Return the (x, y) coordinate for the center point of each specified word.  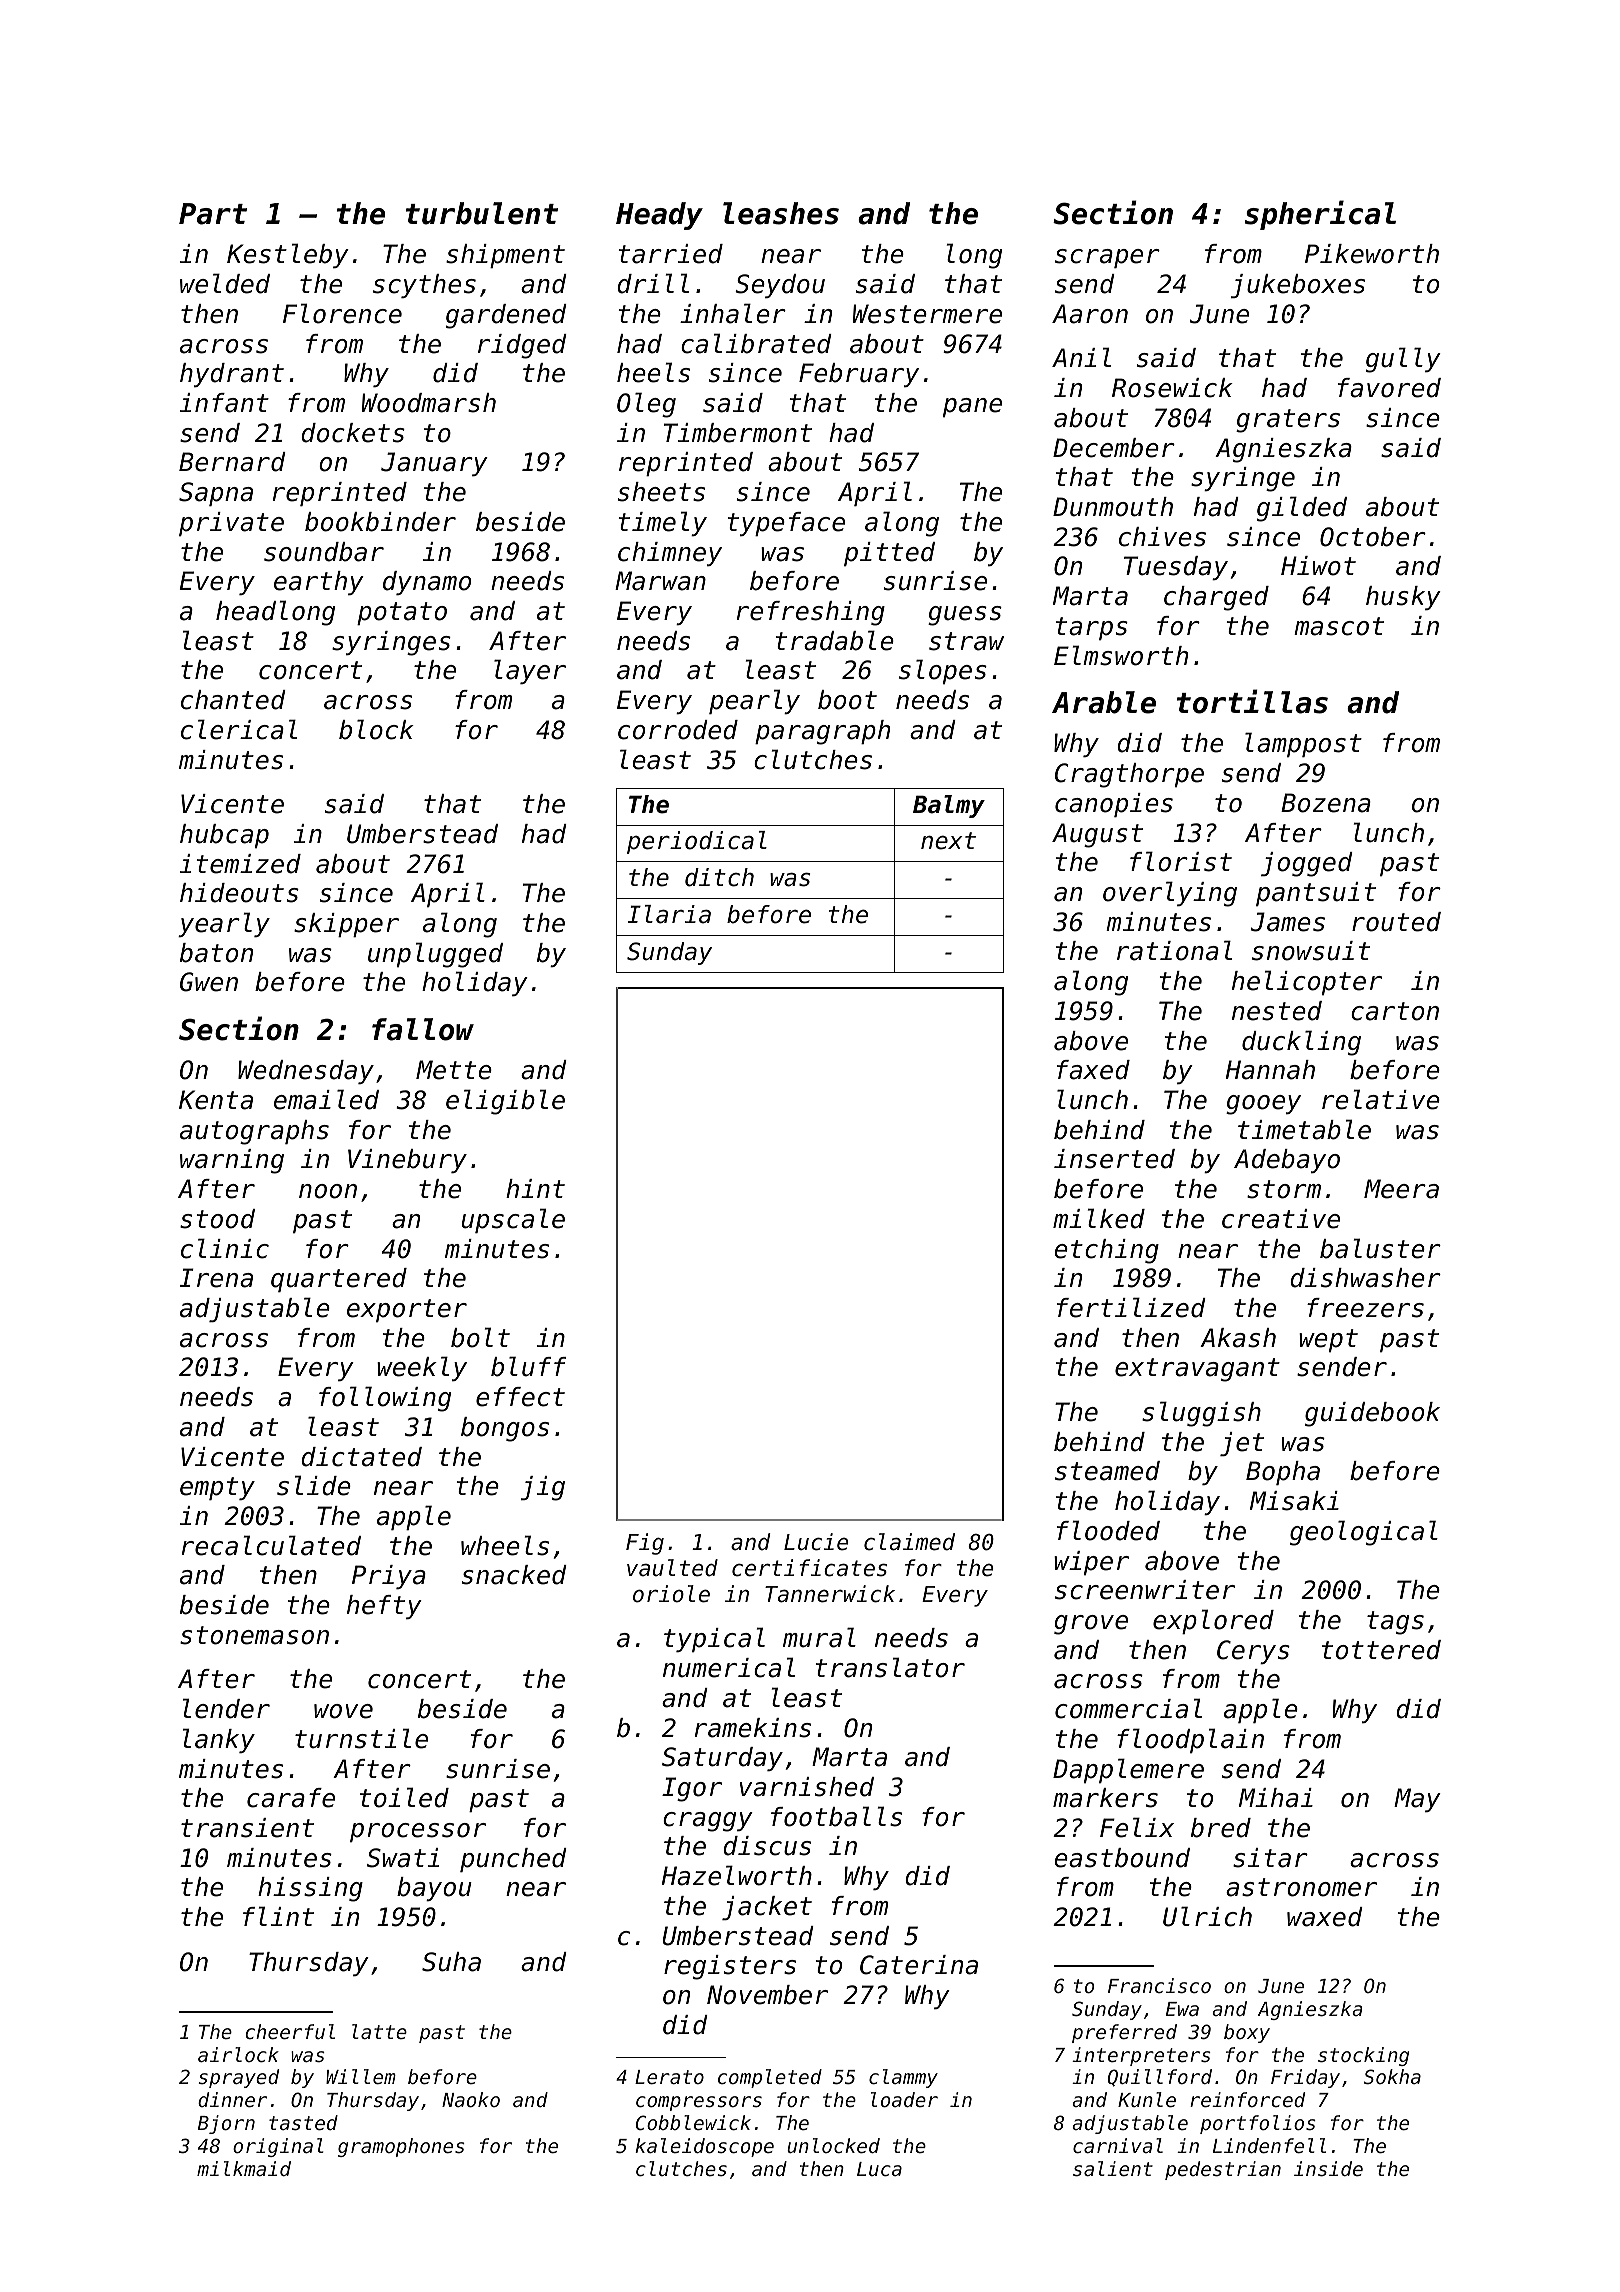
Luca (879, 2169)
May (1417, 1800)
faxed (1093, 1070)
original (278, 2147)
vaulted (672, 1568)
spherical (1320, 215)
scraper (1107, 258)
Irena (216, 1278)
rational (1174, 950)
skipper (346, 925)
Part (213, 214)
